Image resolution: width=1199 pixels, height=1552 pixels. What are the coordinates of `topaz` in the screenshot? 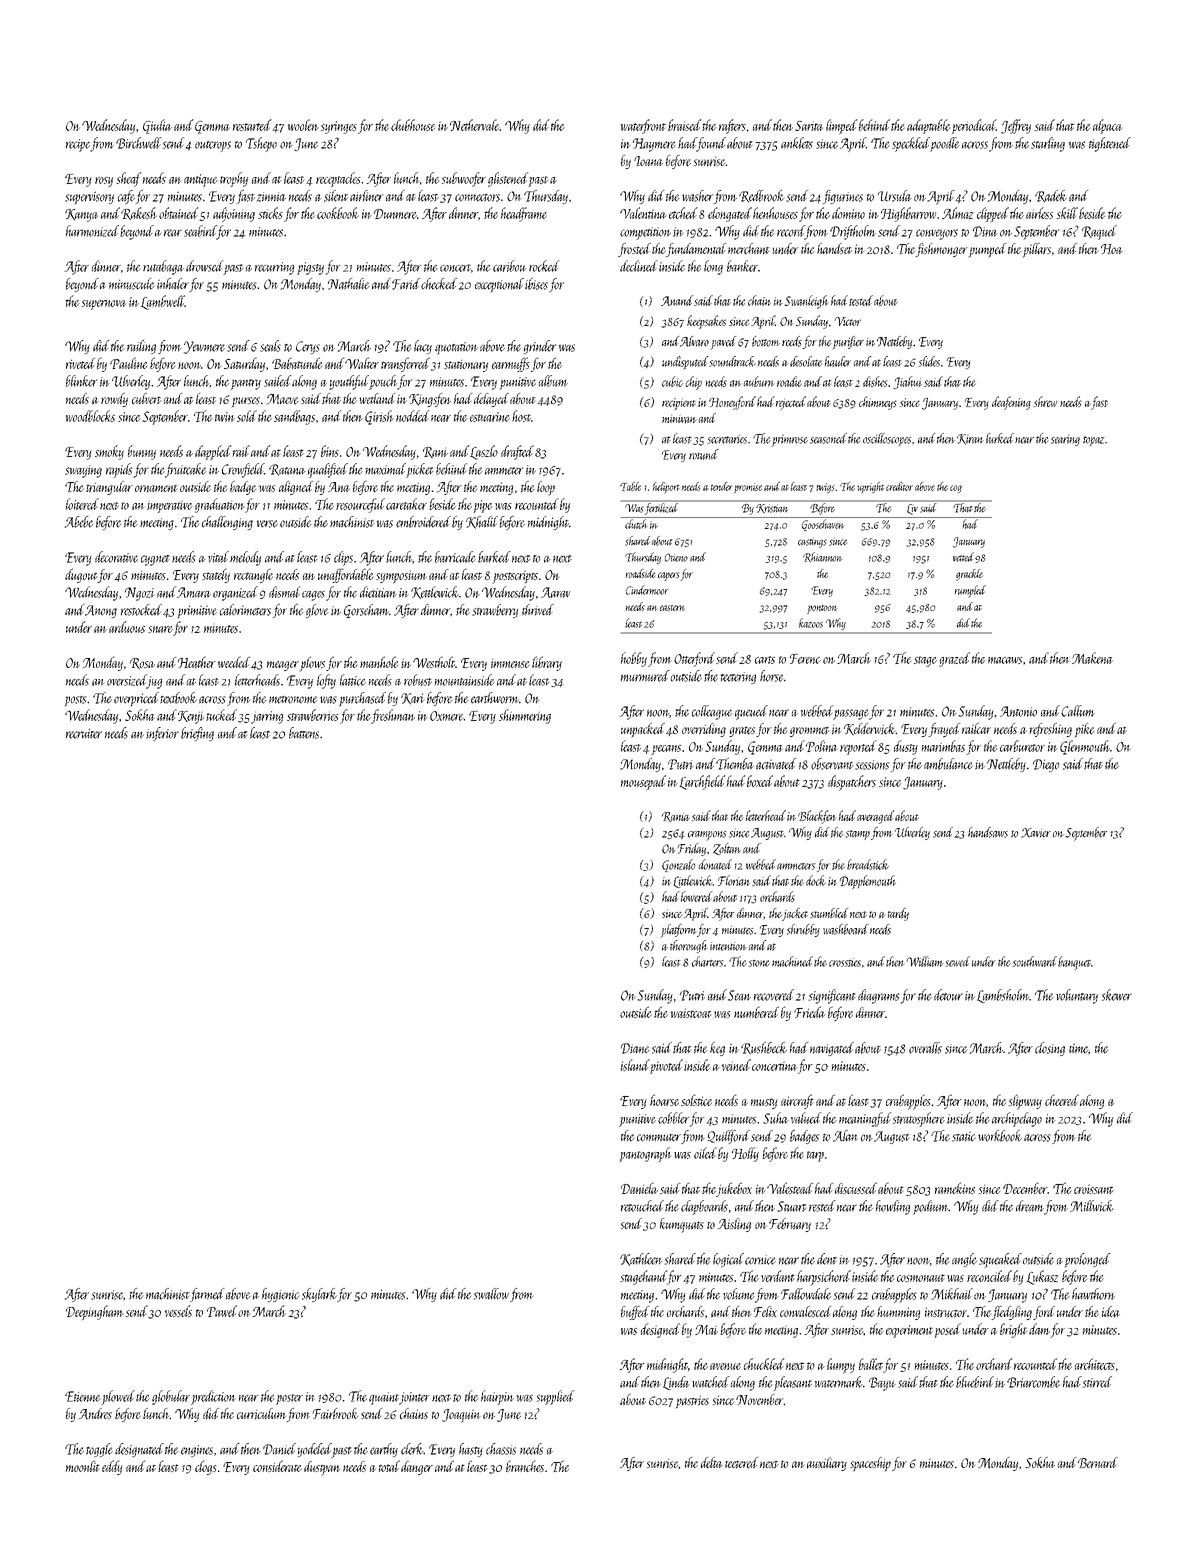 It's located at (1093, 441).
